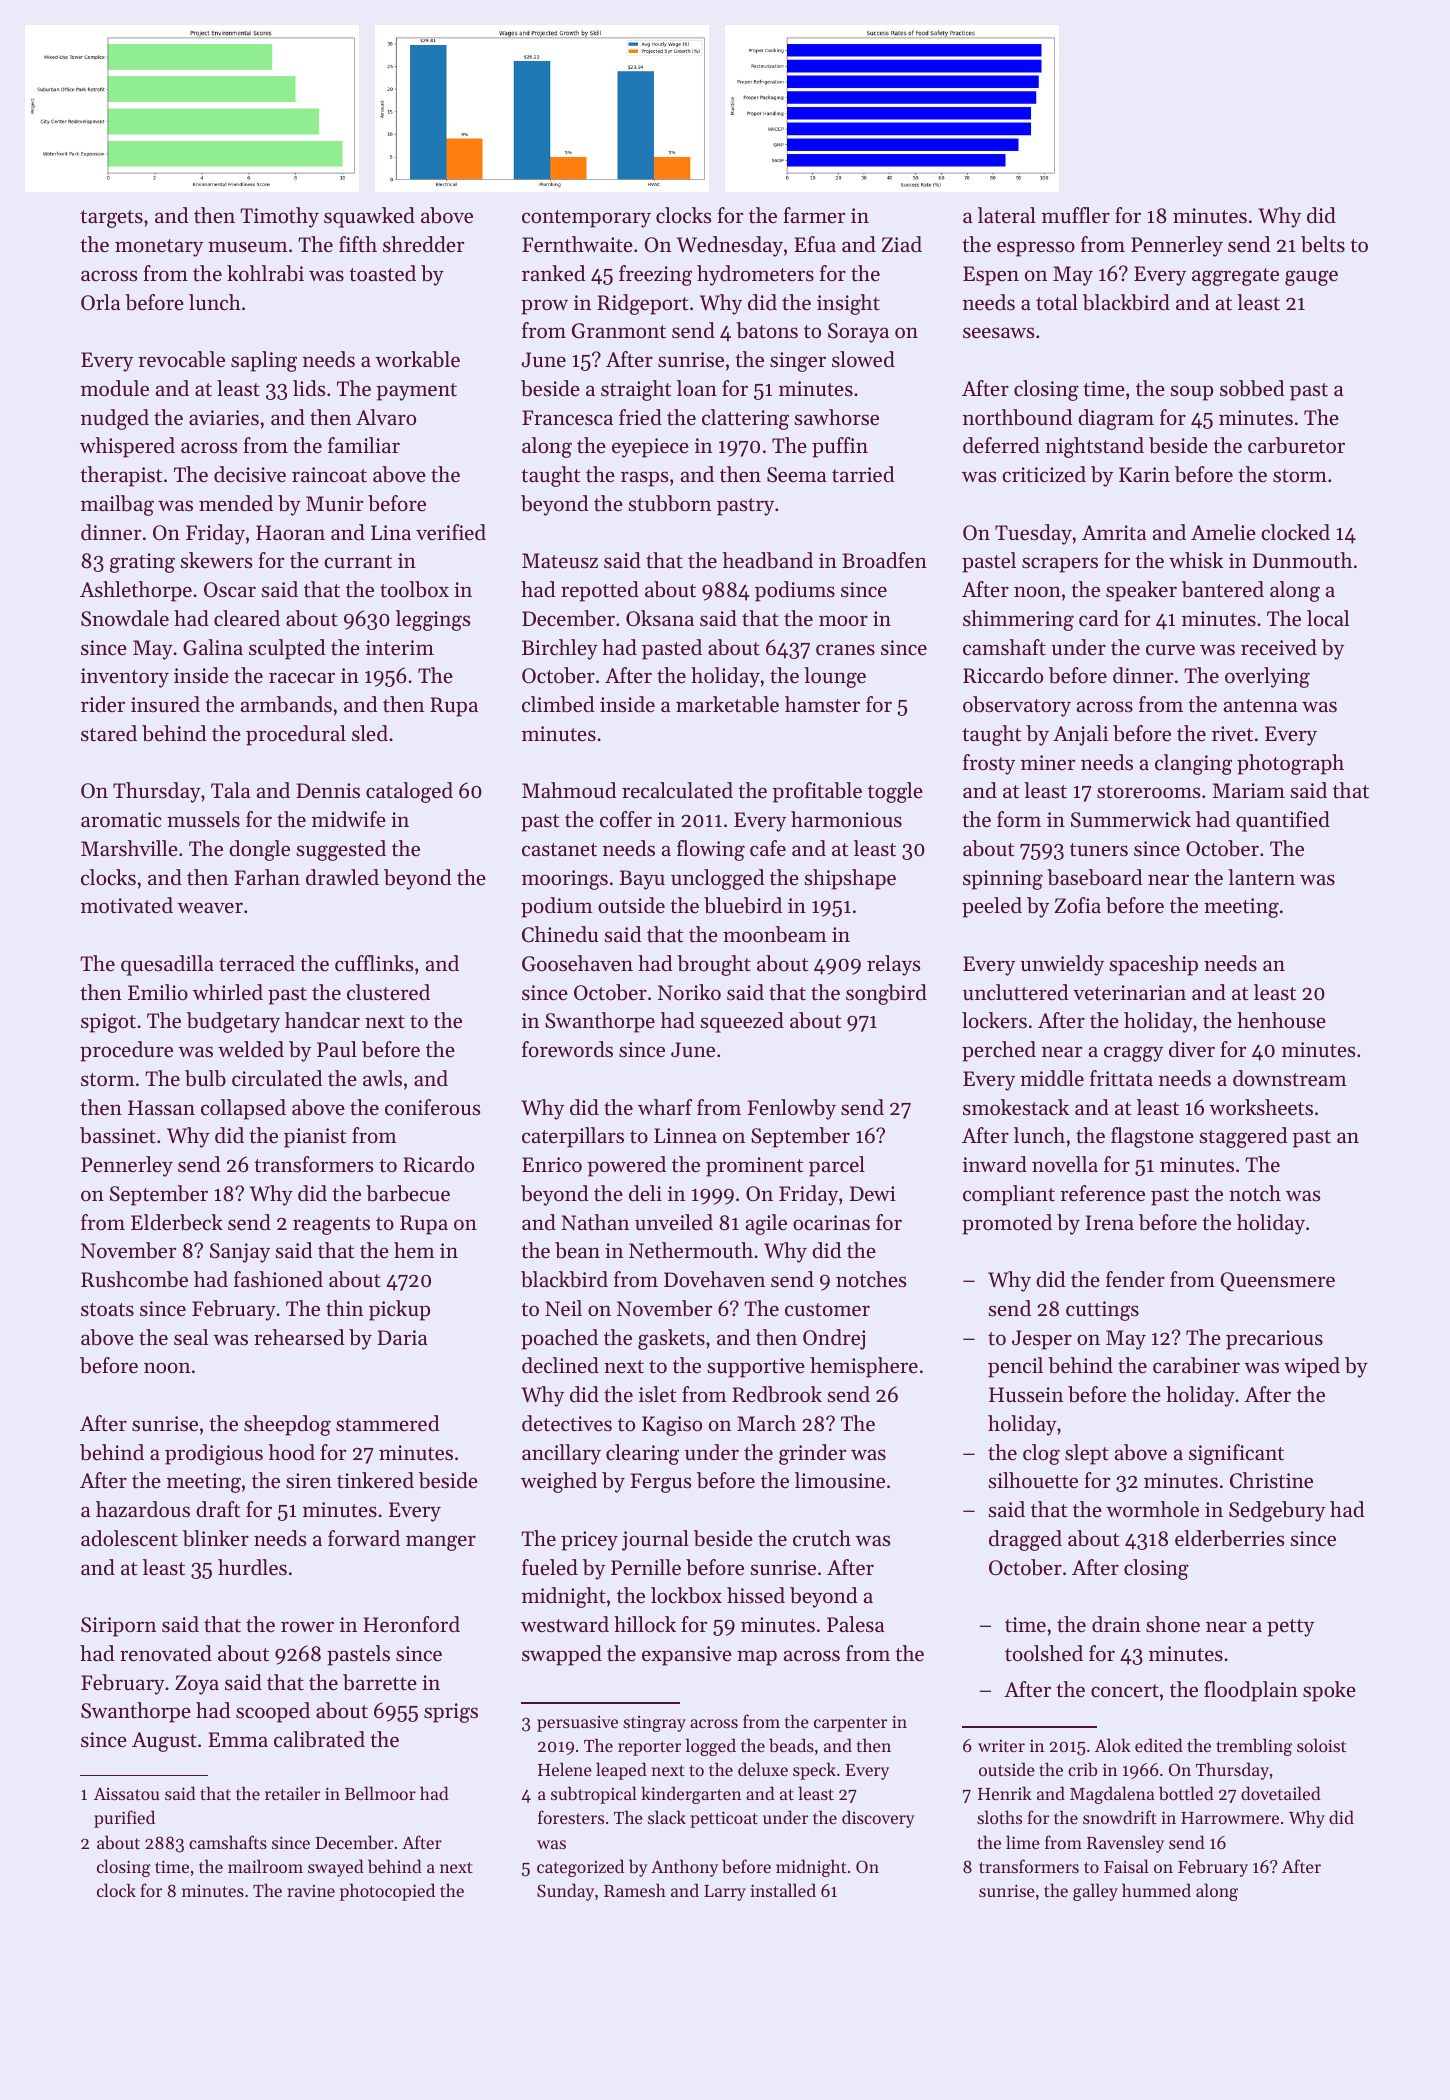  Describe the element at coordinates (755, 275) in the page. I see `hydrometers` at that location.
